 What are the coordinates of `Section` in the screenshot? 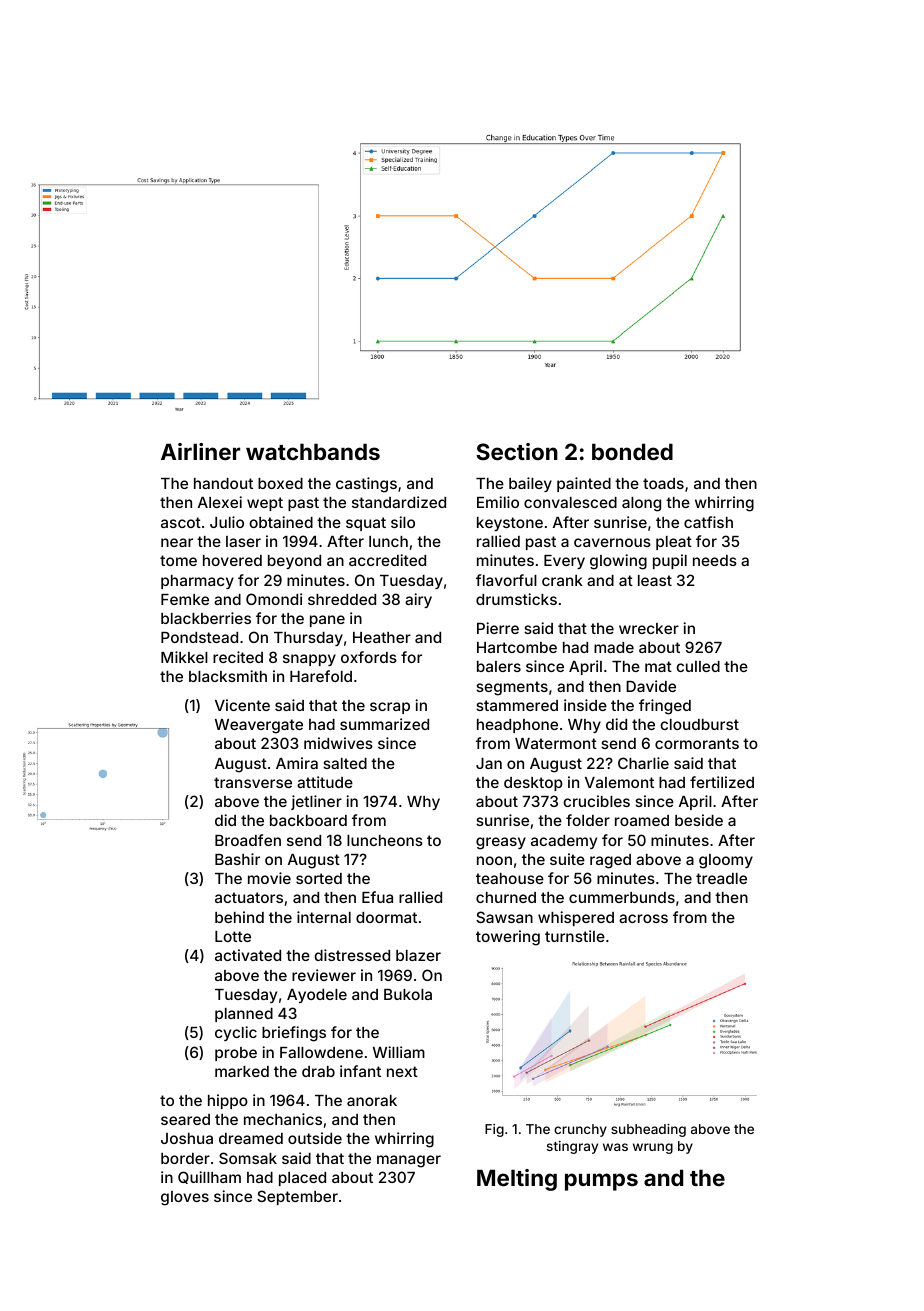 It's located at (517, 451).
